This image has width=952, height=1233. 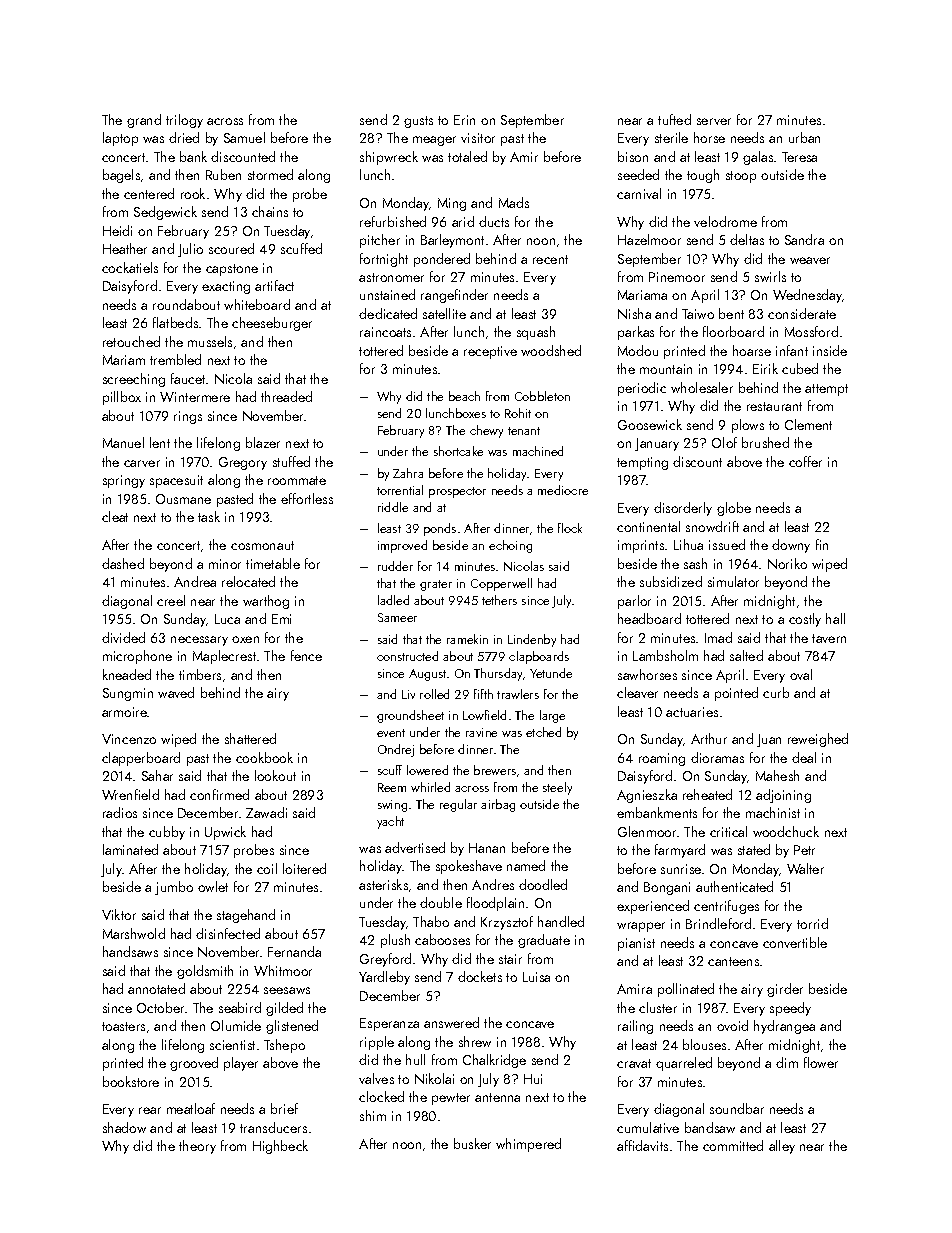 What do you see at coordinates (464, 120) in the image?
I see `Erin` at bounding box center [464, 120].
